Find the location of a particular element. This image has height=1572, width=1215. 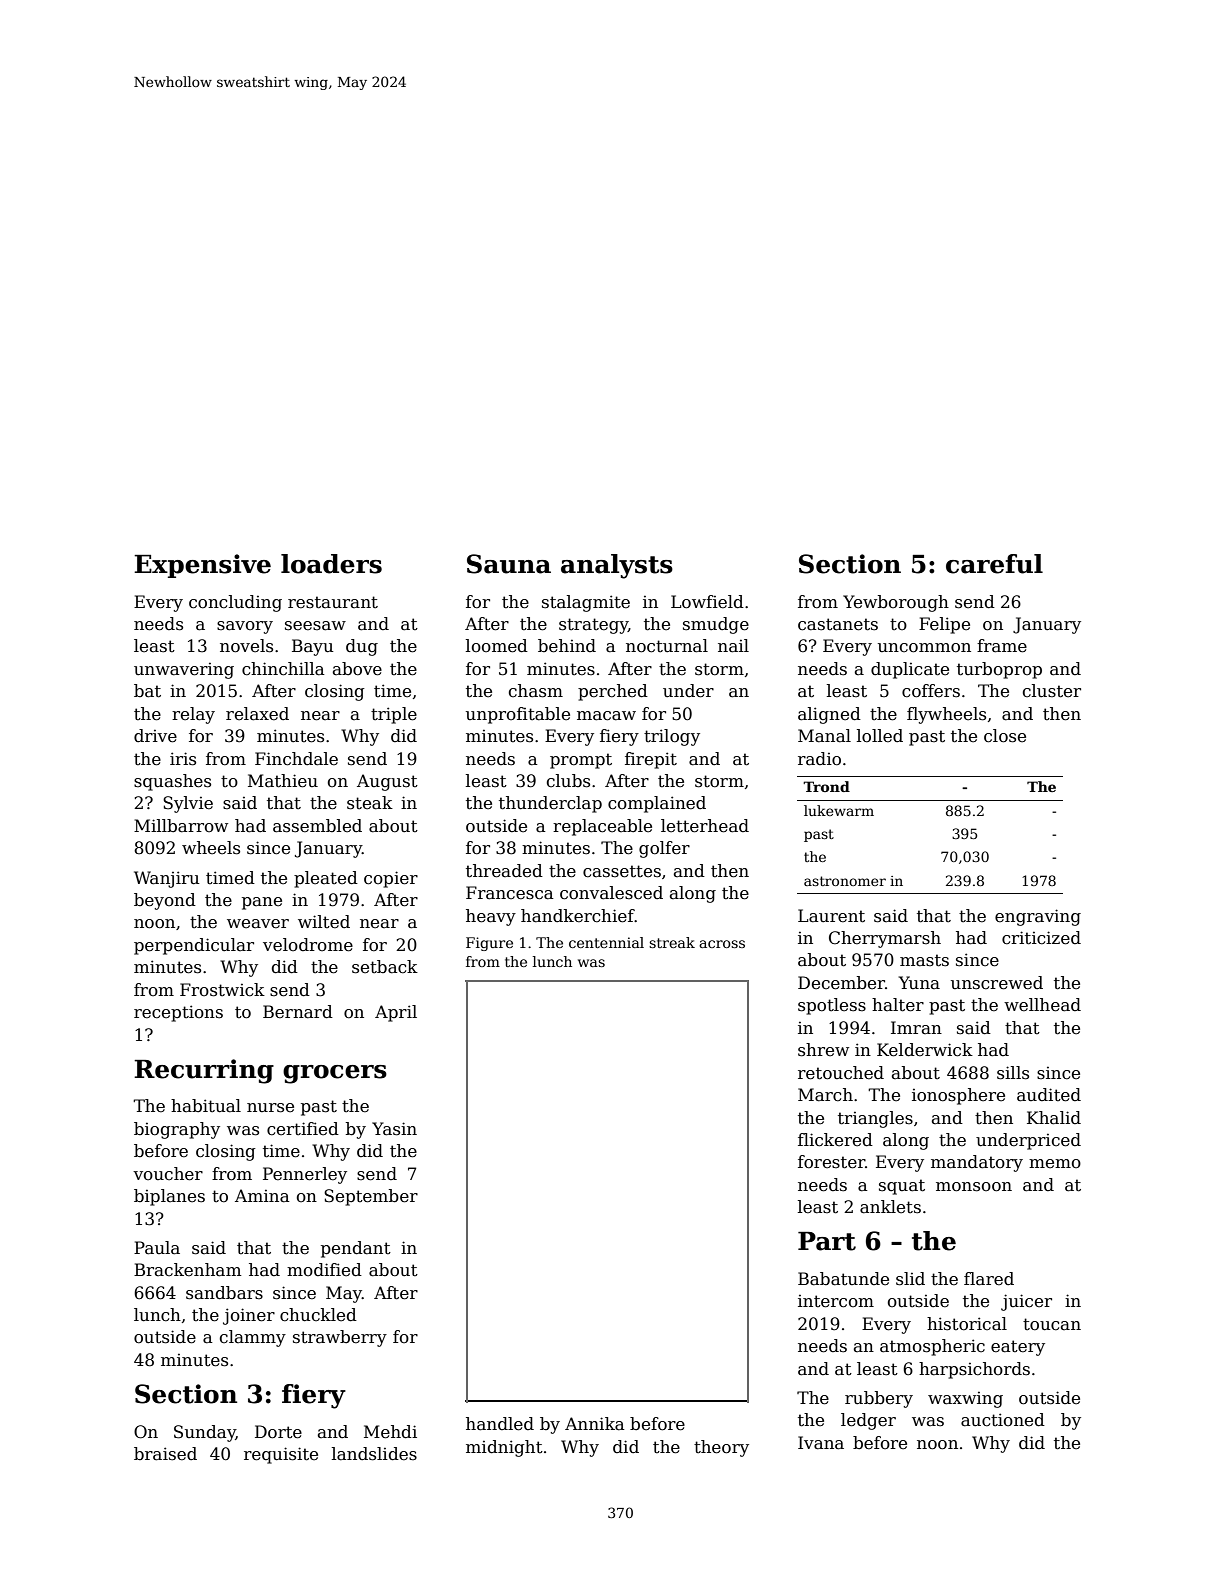

theory is located at coordinates (721, 1448).
